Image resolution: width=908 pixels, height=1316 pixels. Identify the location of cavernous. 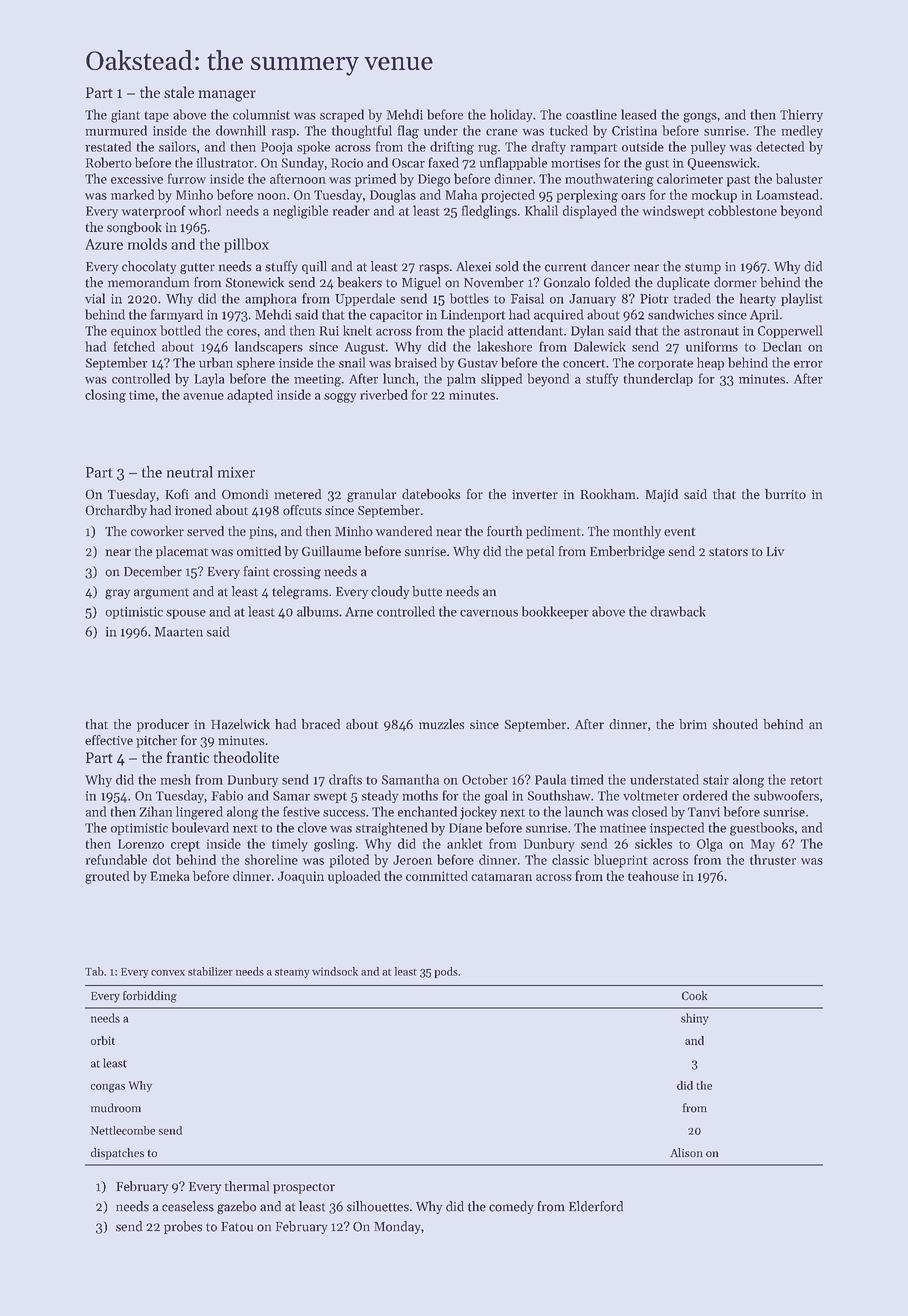
(489, 613).
